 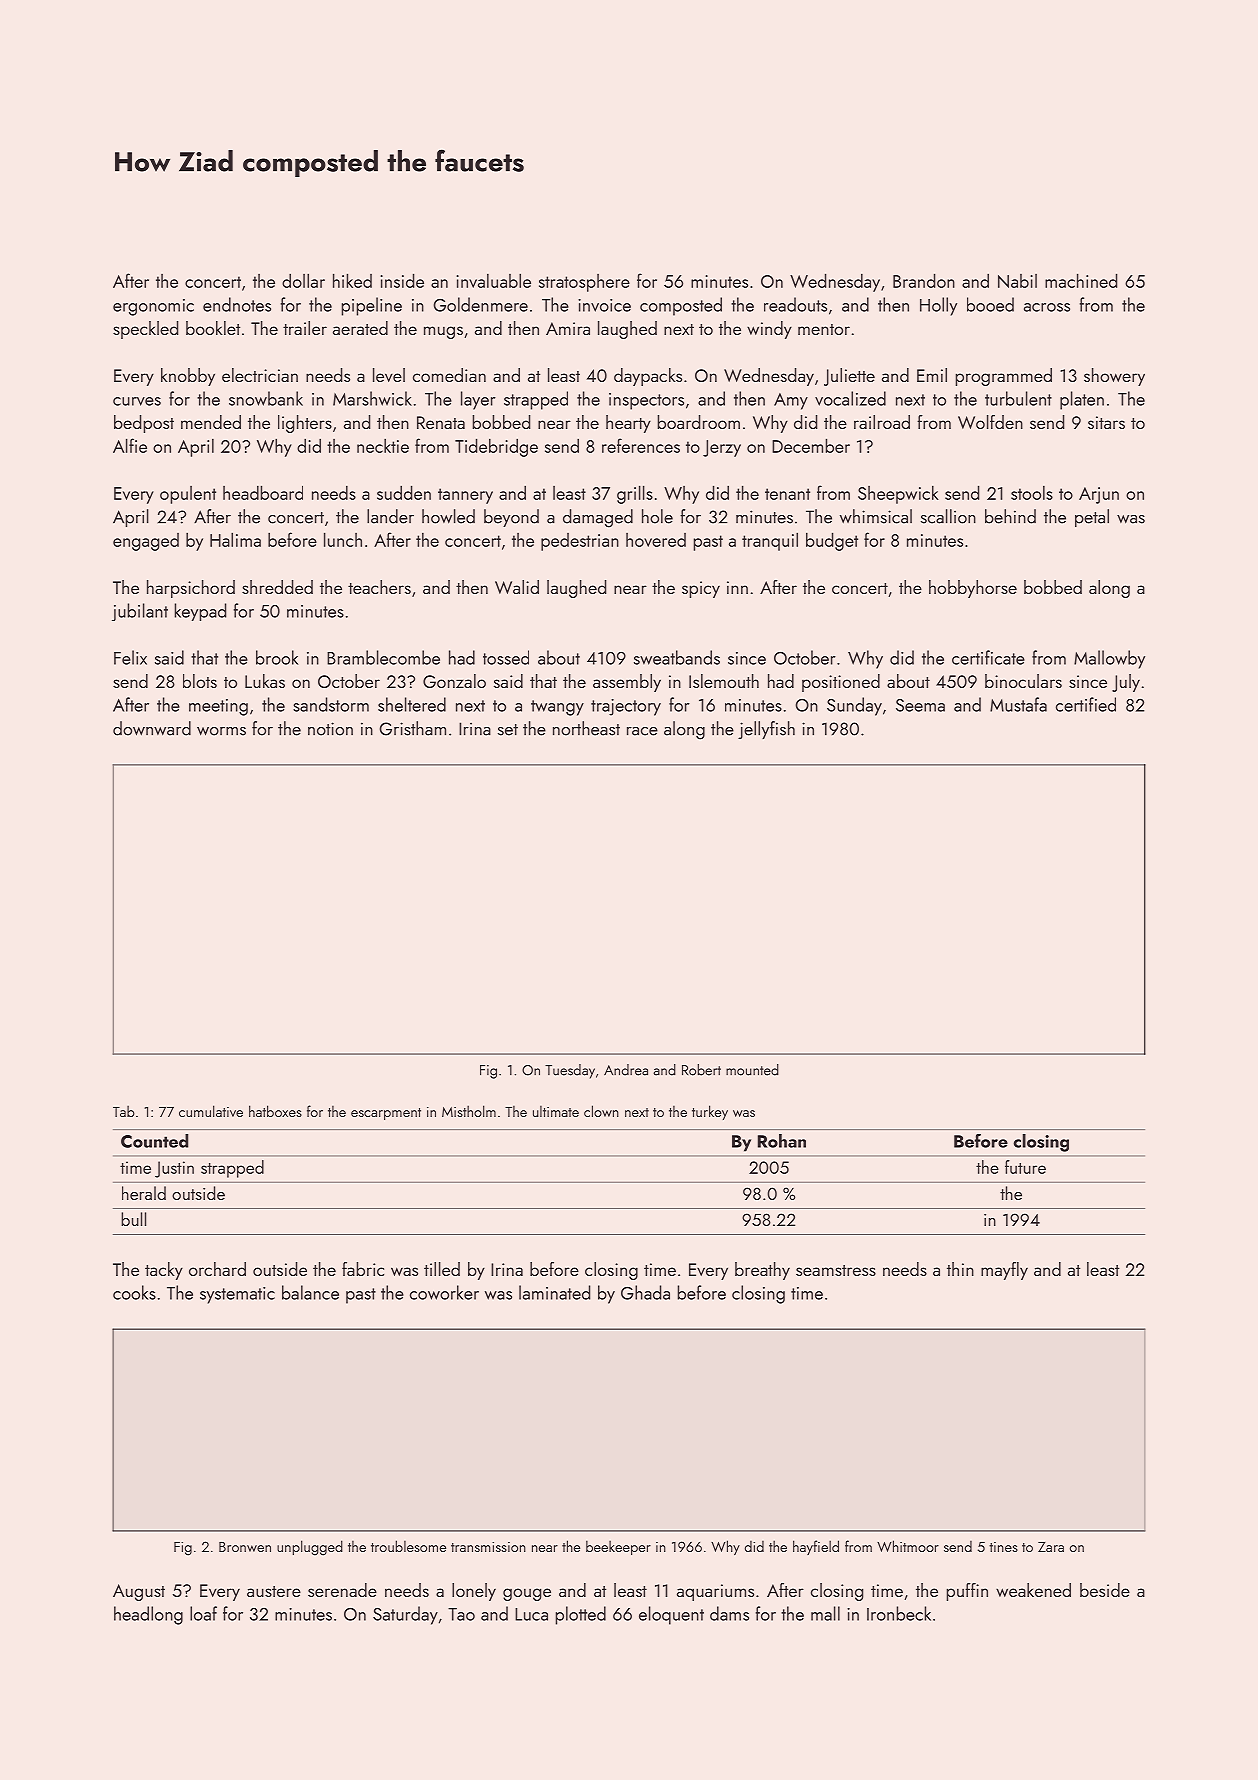 What do you see at coordinates (618, 1547) in the image?
I see `beekeeper` at bounding box center [618, 1547].
